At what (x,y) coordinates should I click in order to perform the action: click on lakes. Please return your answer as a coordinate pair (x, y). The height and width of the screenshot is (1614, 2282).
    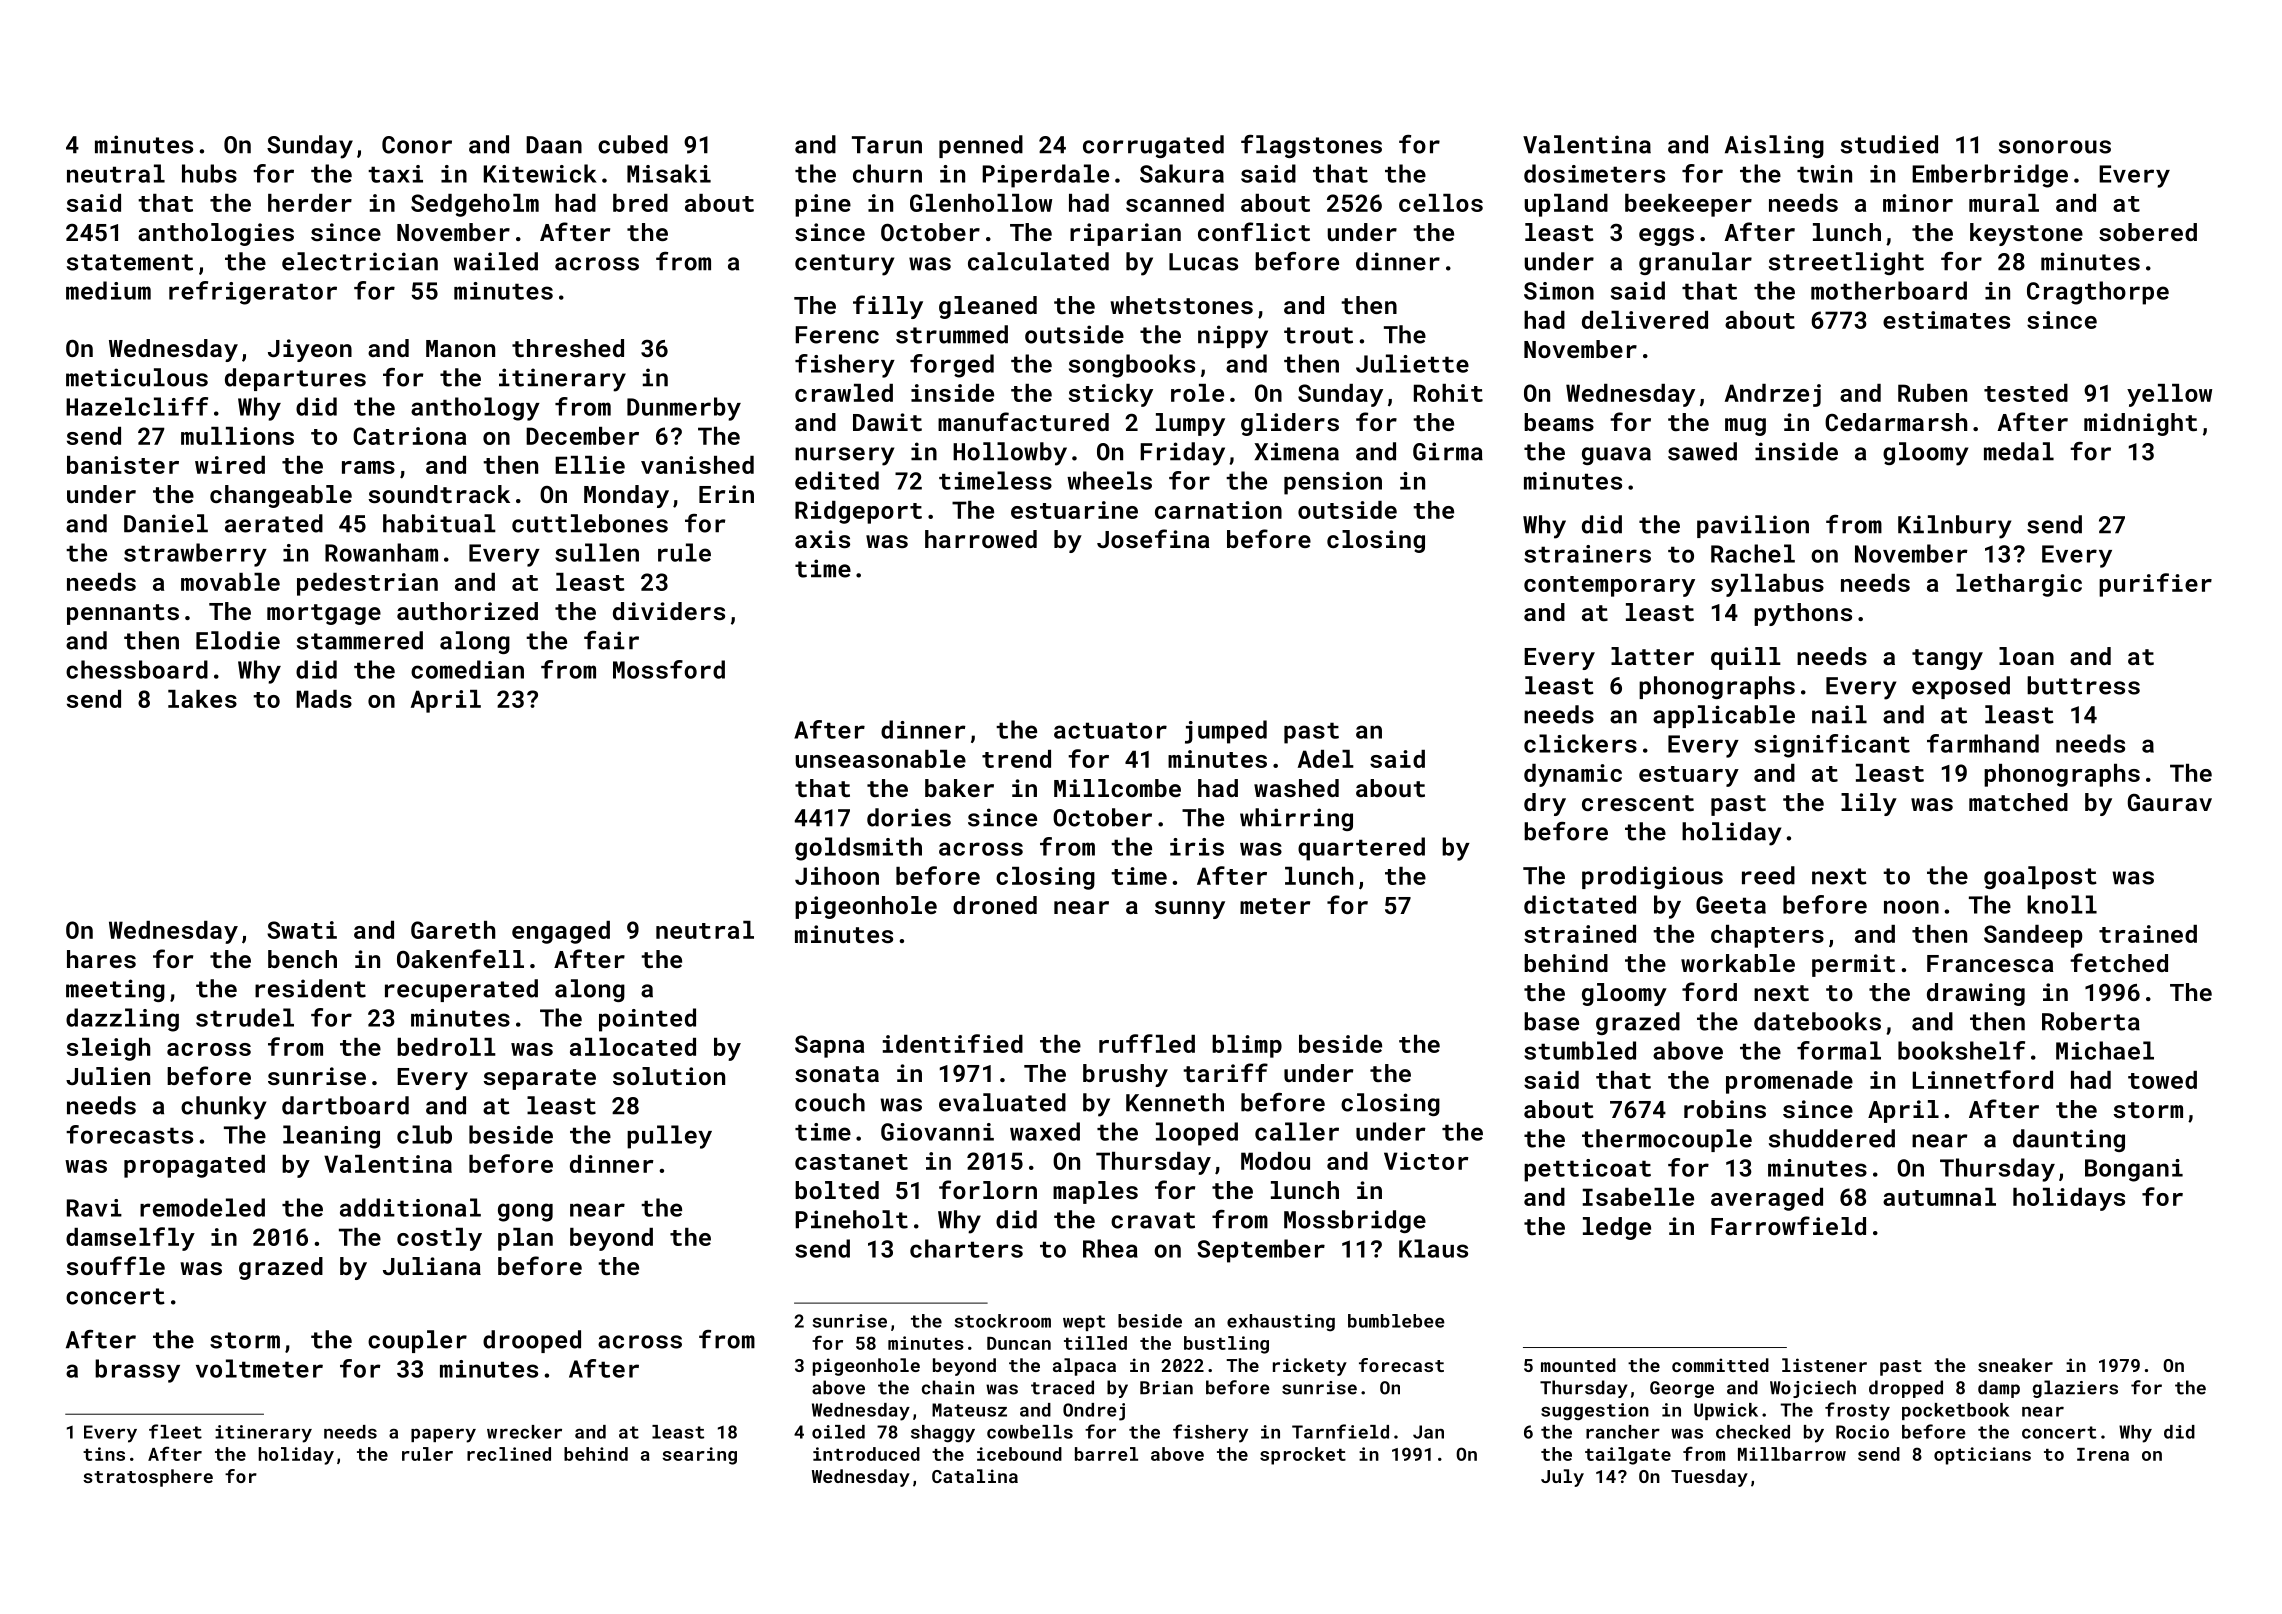
    Looking at the image, I should click on (202, 699).
